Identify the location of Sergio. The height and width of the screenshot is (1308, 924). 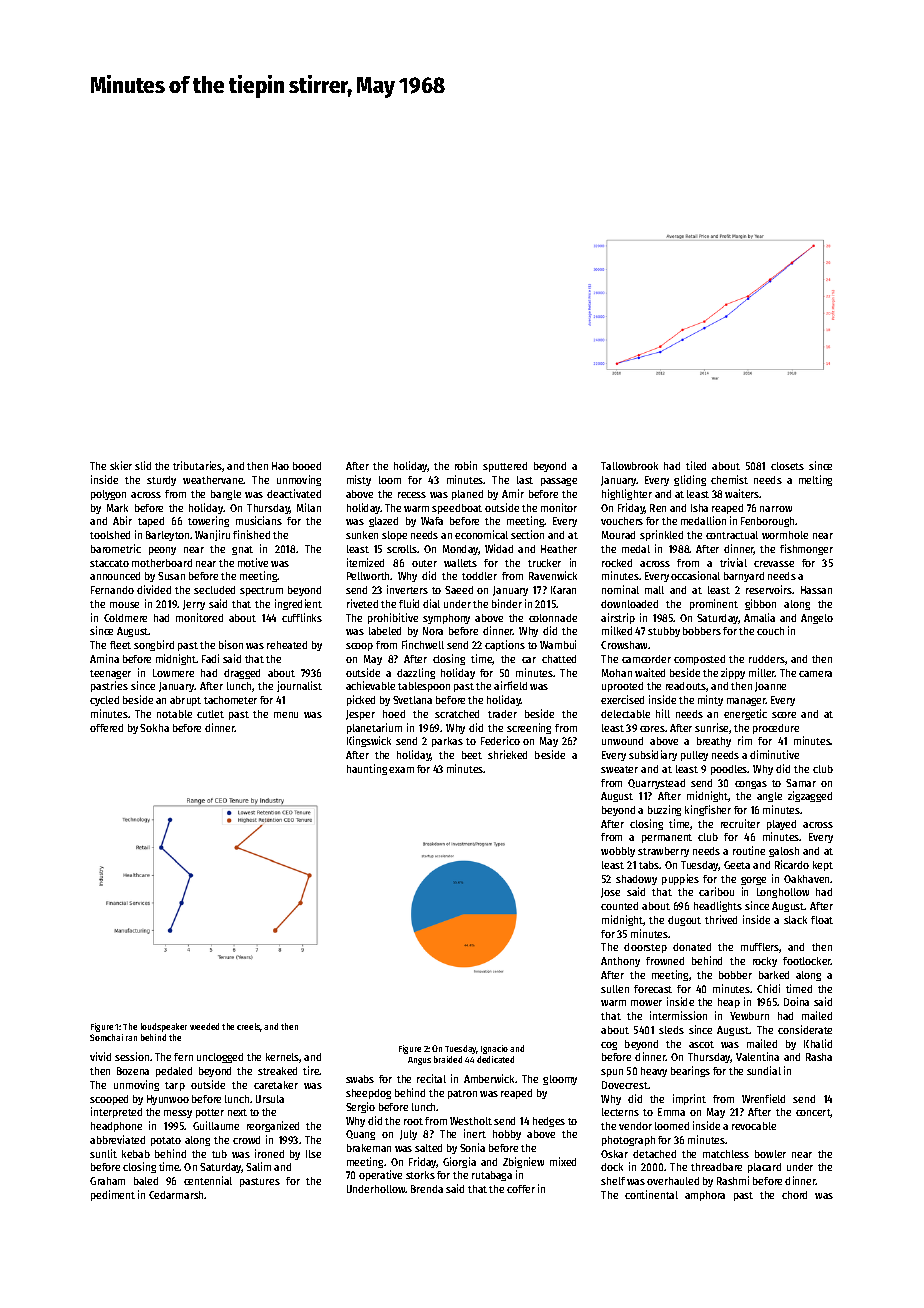
(360, 1107).
